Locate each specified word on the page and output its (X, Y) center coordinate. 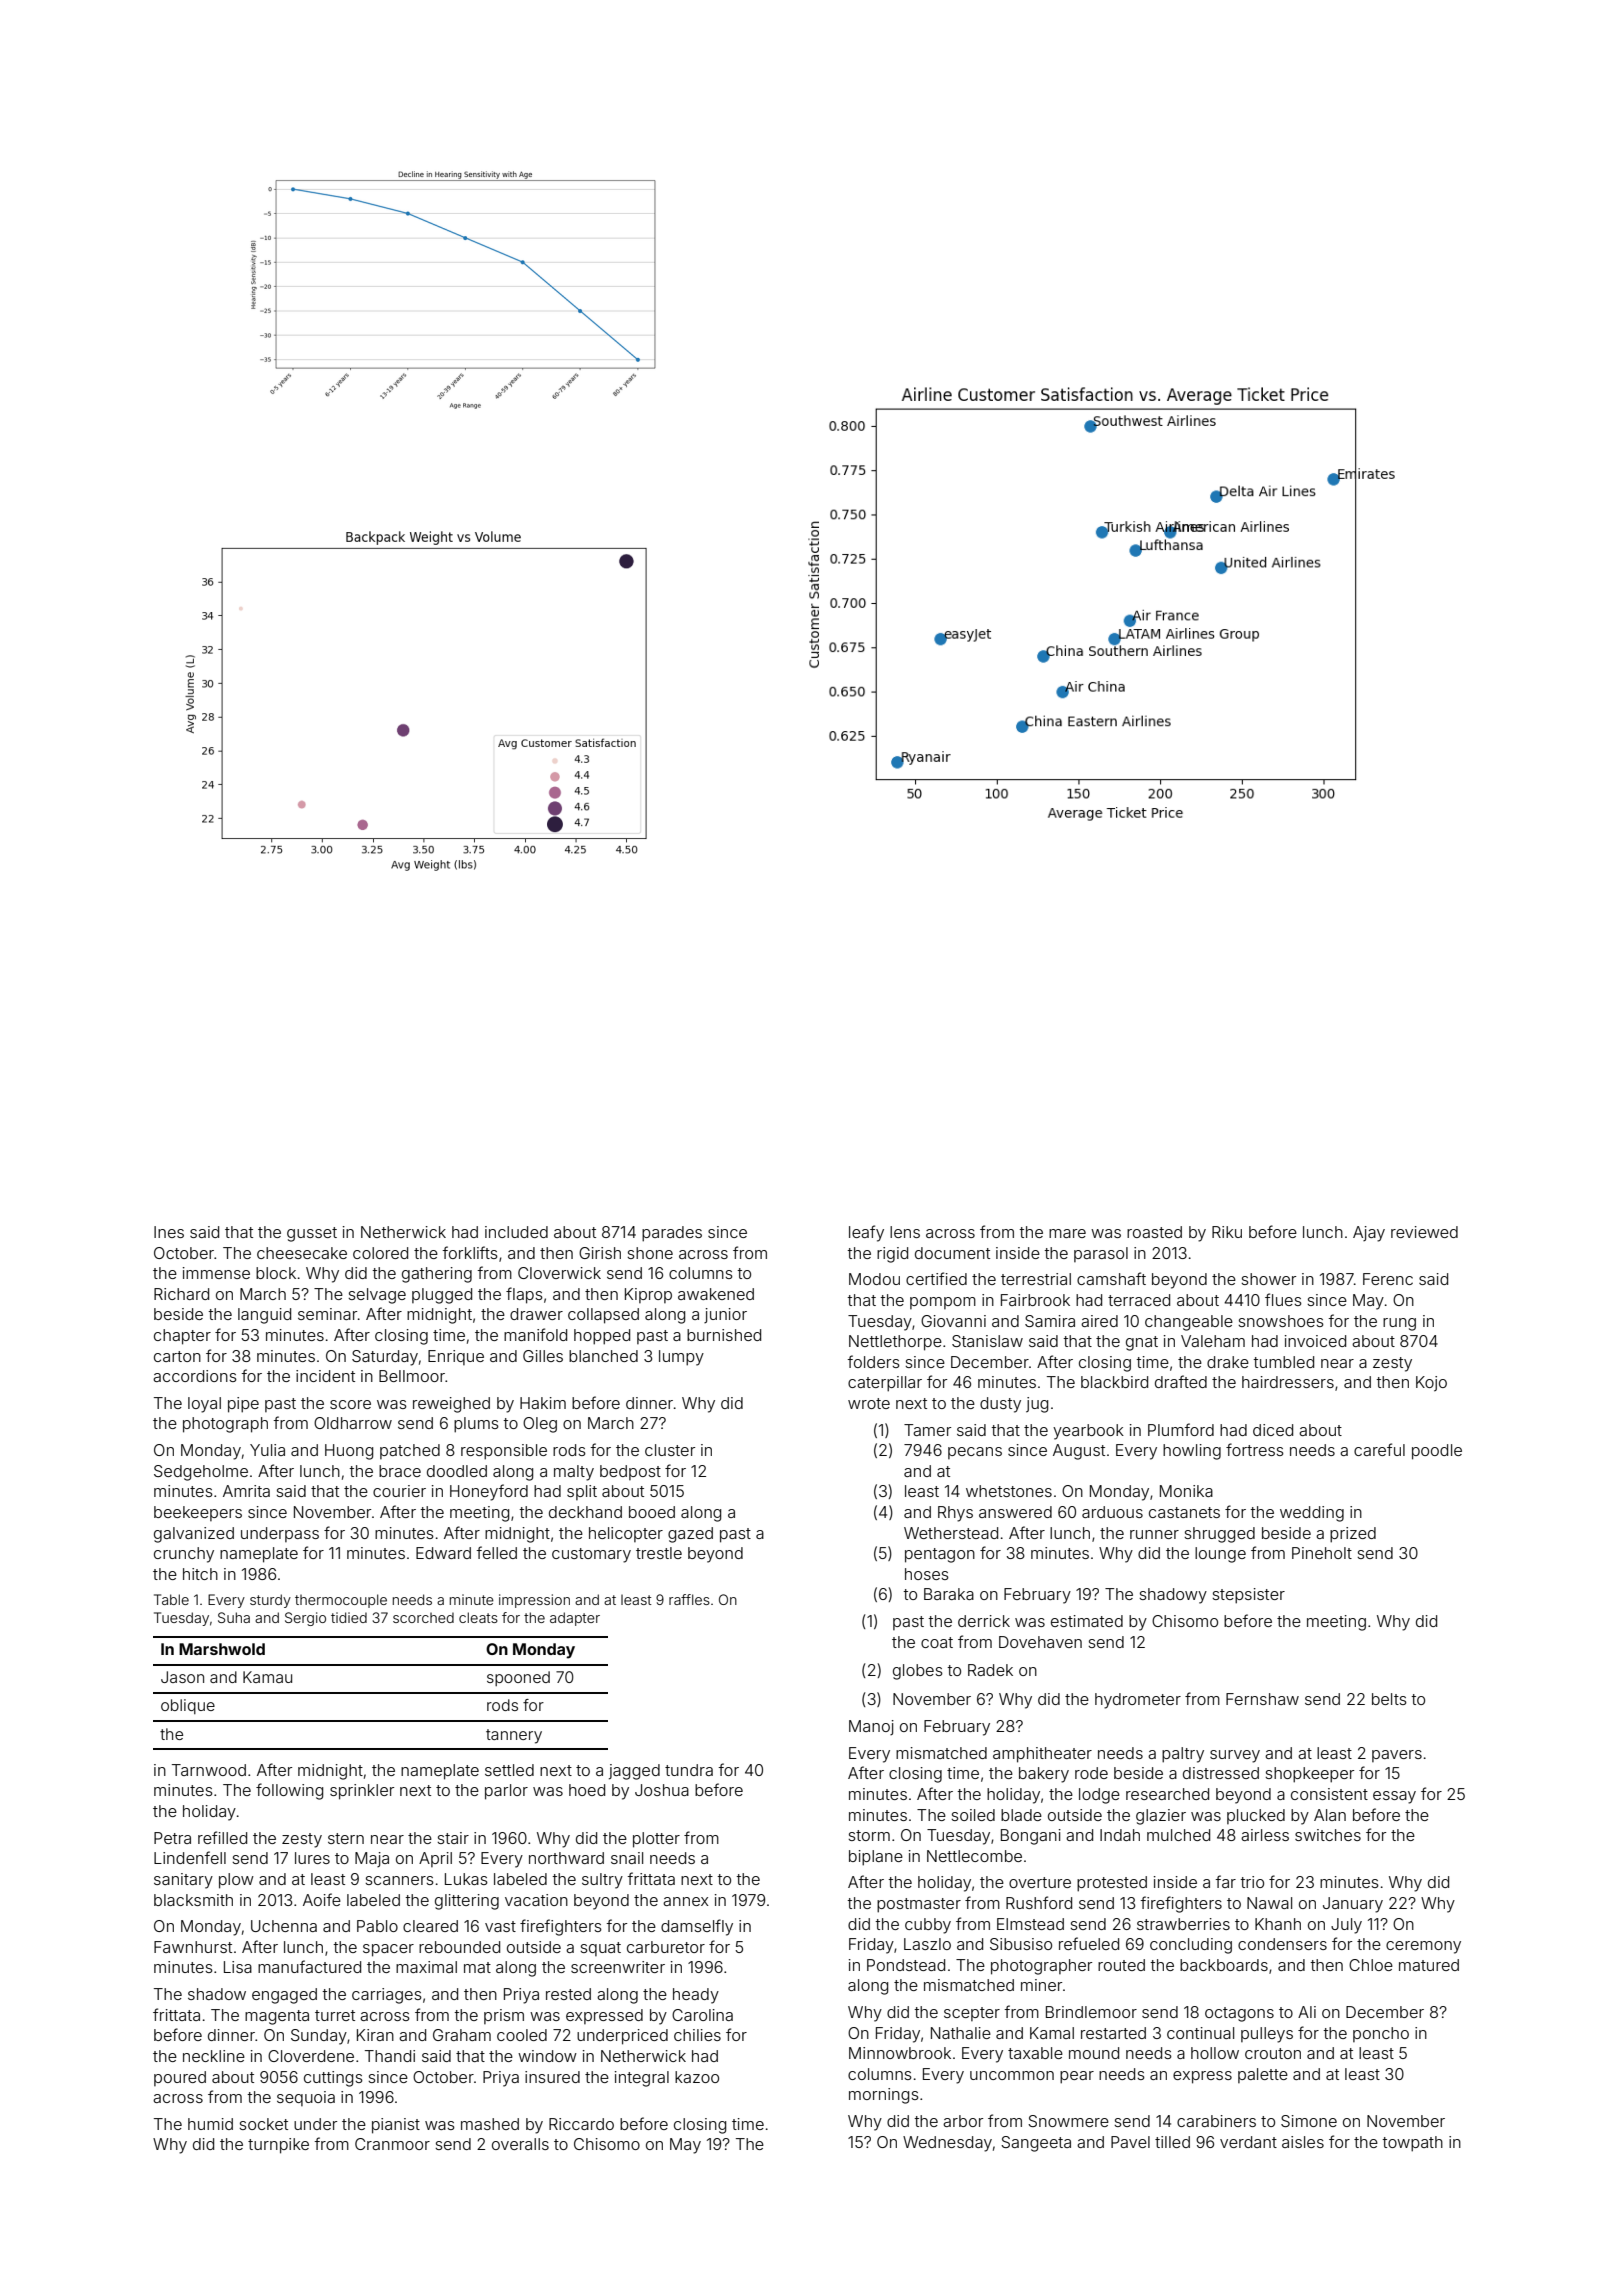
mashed (490, 2124)
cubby (928, 1926)
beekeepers (198, 1513)
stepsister (1248, 1596)
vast (500, 1926)
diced (1273, 1430)
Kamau (267, 1677)
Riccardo (581, 2124)
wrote (869, 1403)
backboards (1224, 1965)
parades (672, 1234)
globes (918, 1672)
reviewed (1424, 1232)
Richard (181, 1294)
